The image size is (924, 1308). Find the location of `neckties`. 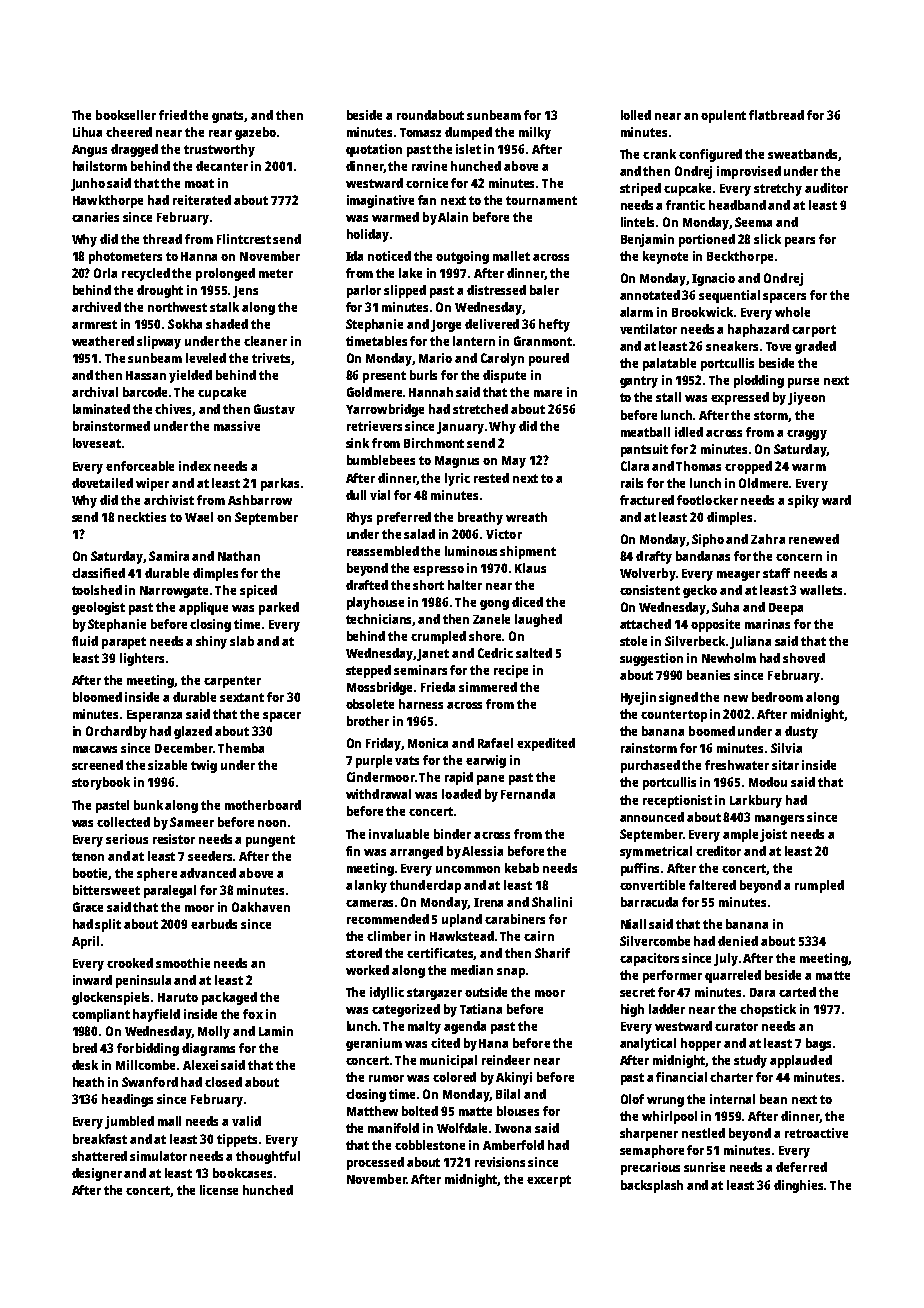

neckties is located at coordinates (142, 517).
